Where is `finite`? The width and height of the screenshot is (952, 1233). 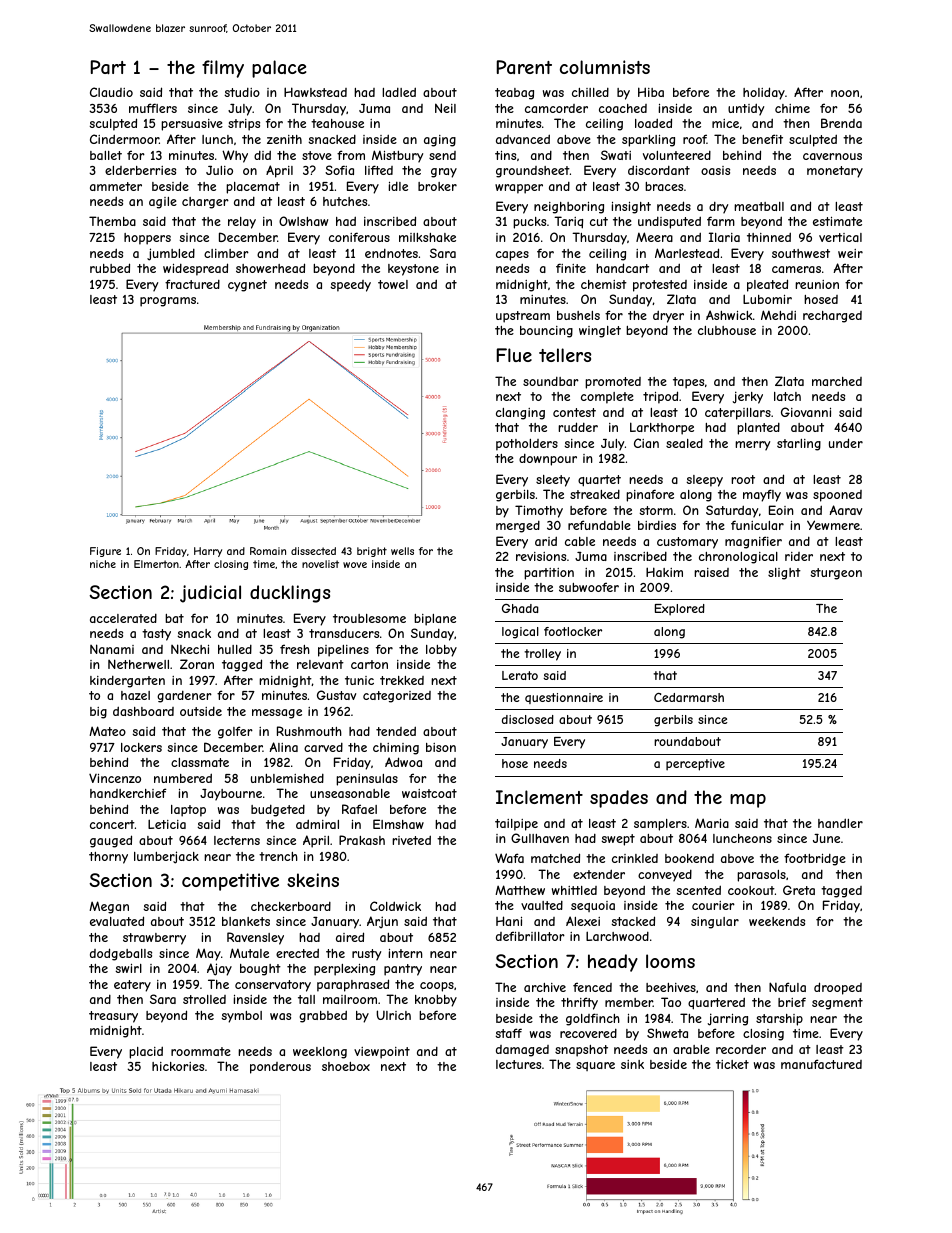
finite is located at coordinates (571, 268).
